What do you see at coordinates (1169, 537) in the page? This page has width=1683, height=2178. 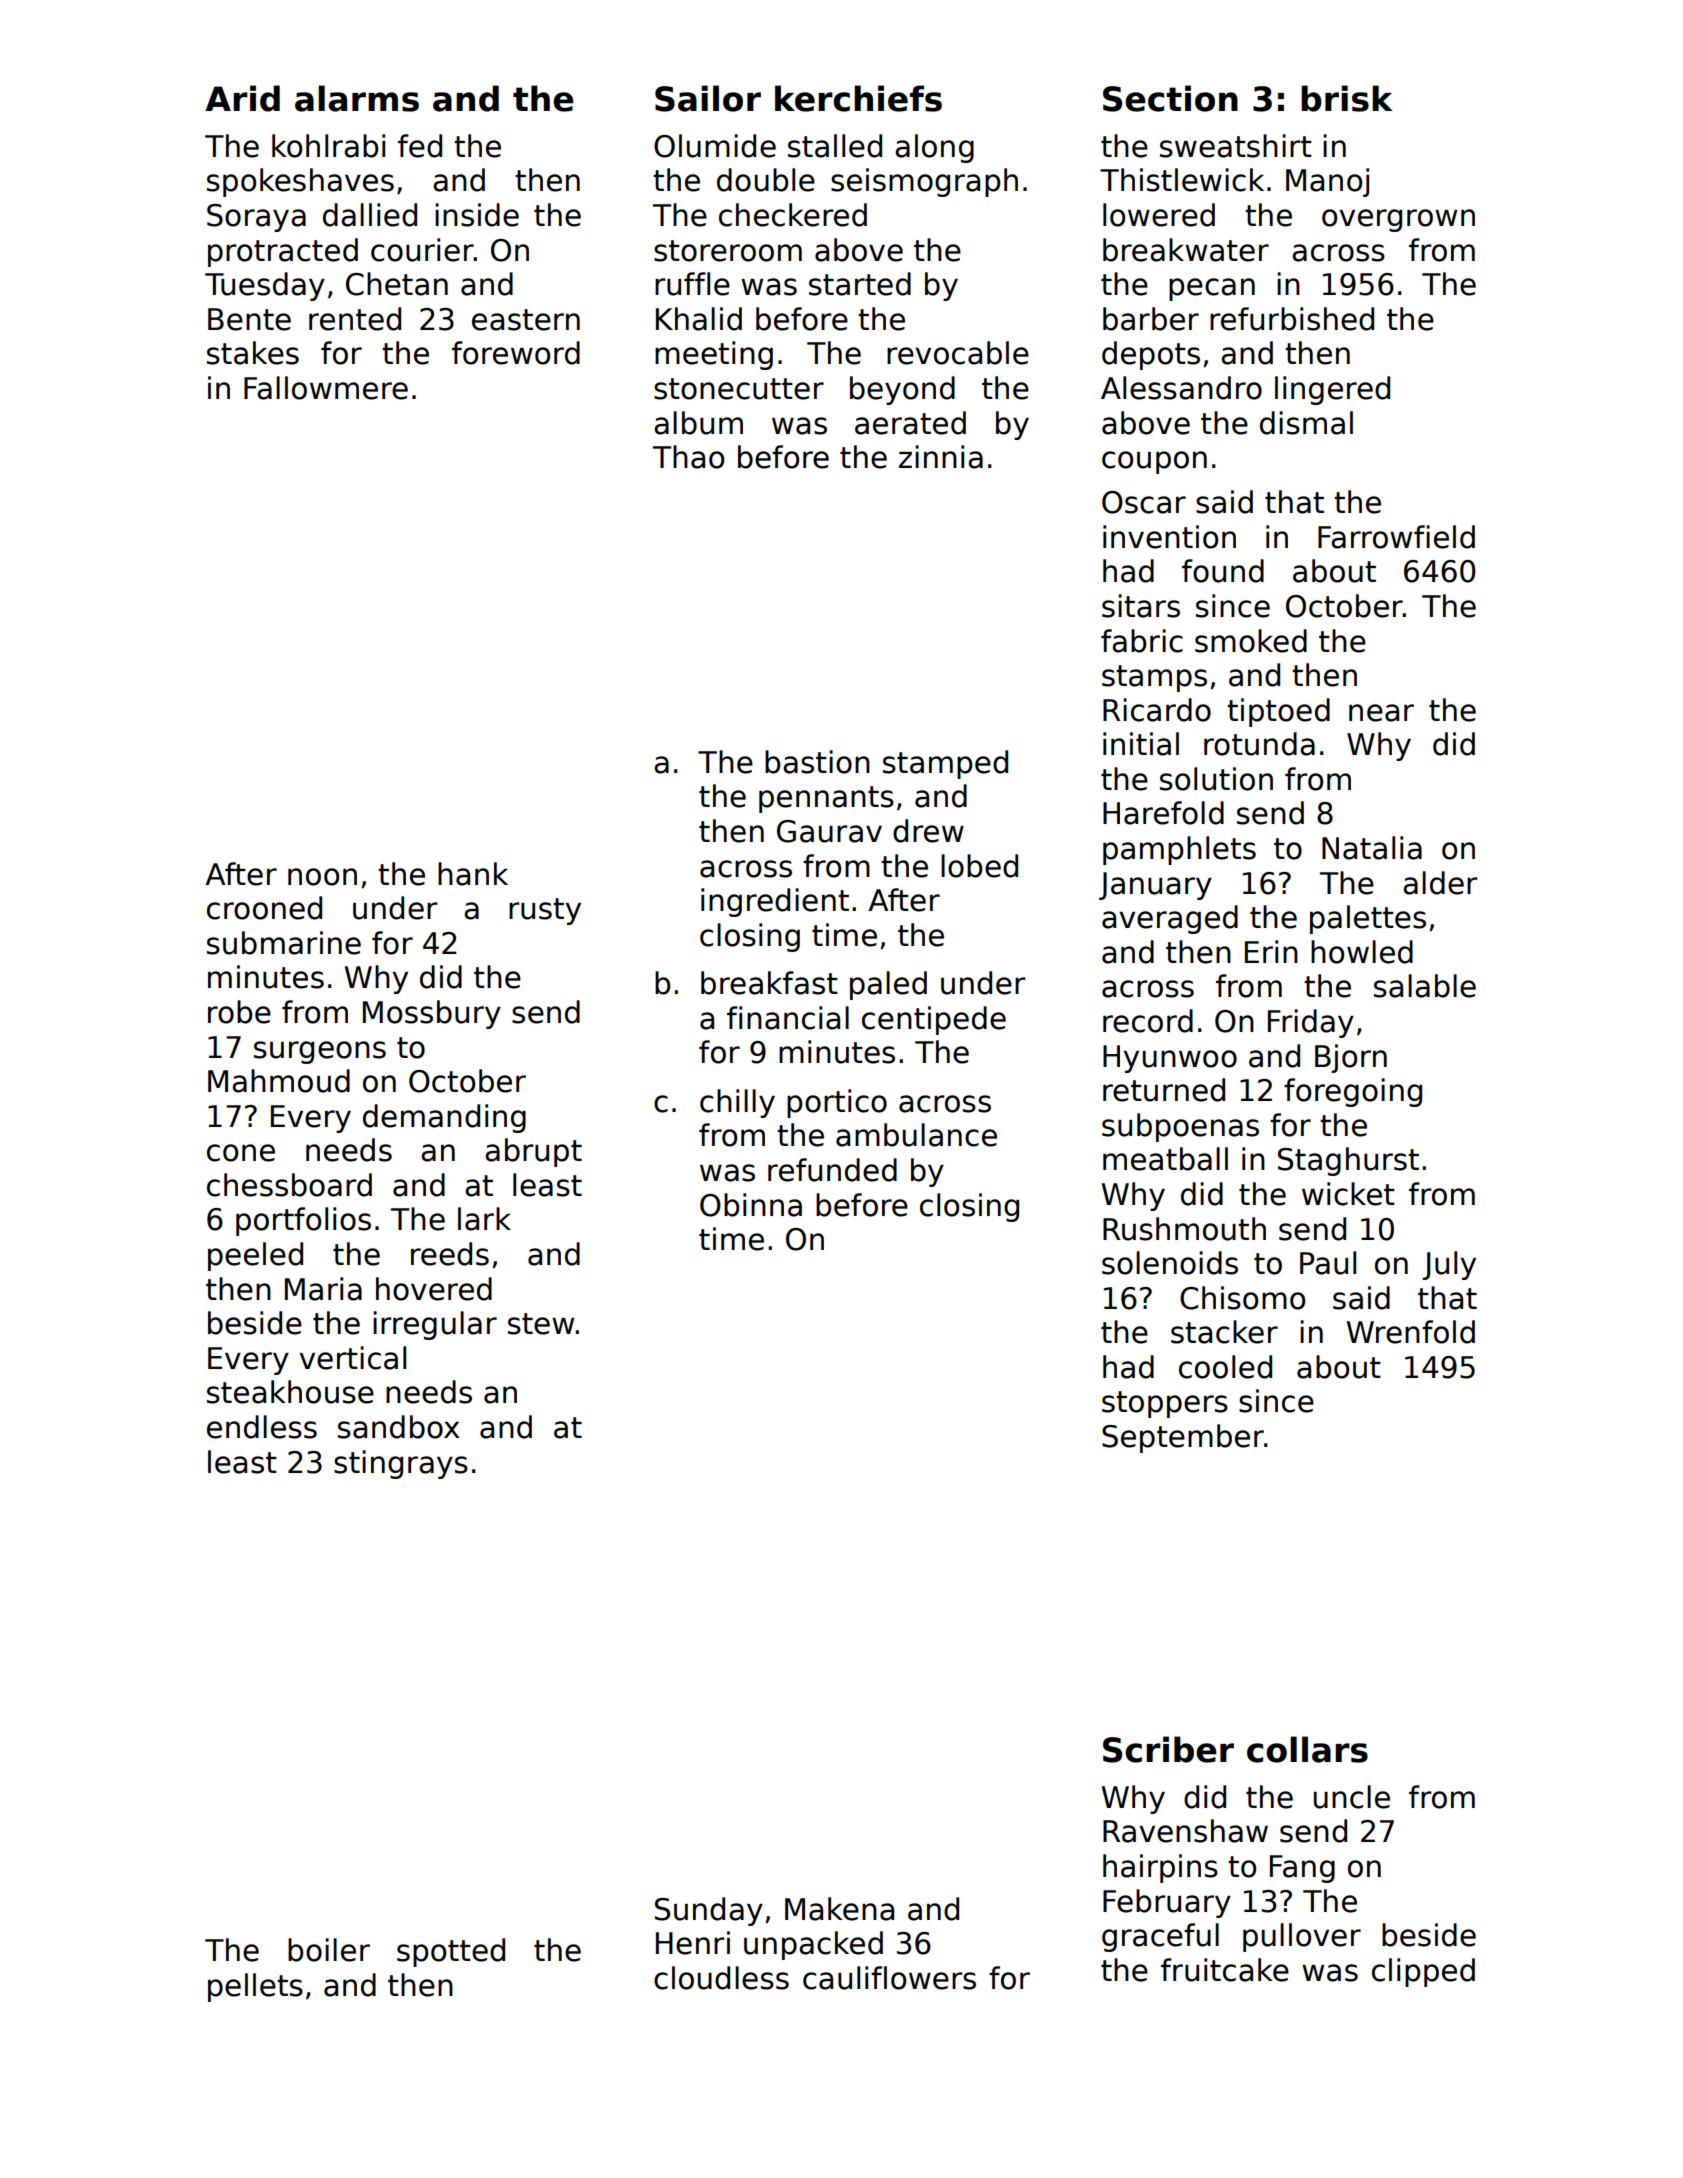 I see `invention` at bounding box center [1169, 537].
